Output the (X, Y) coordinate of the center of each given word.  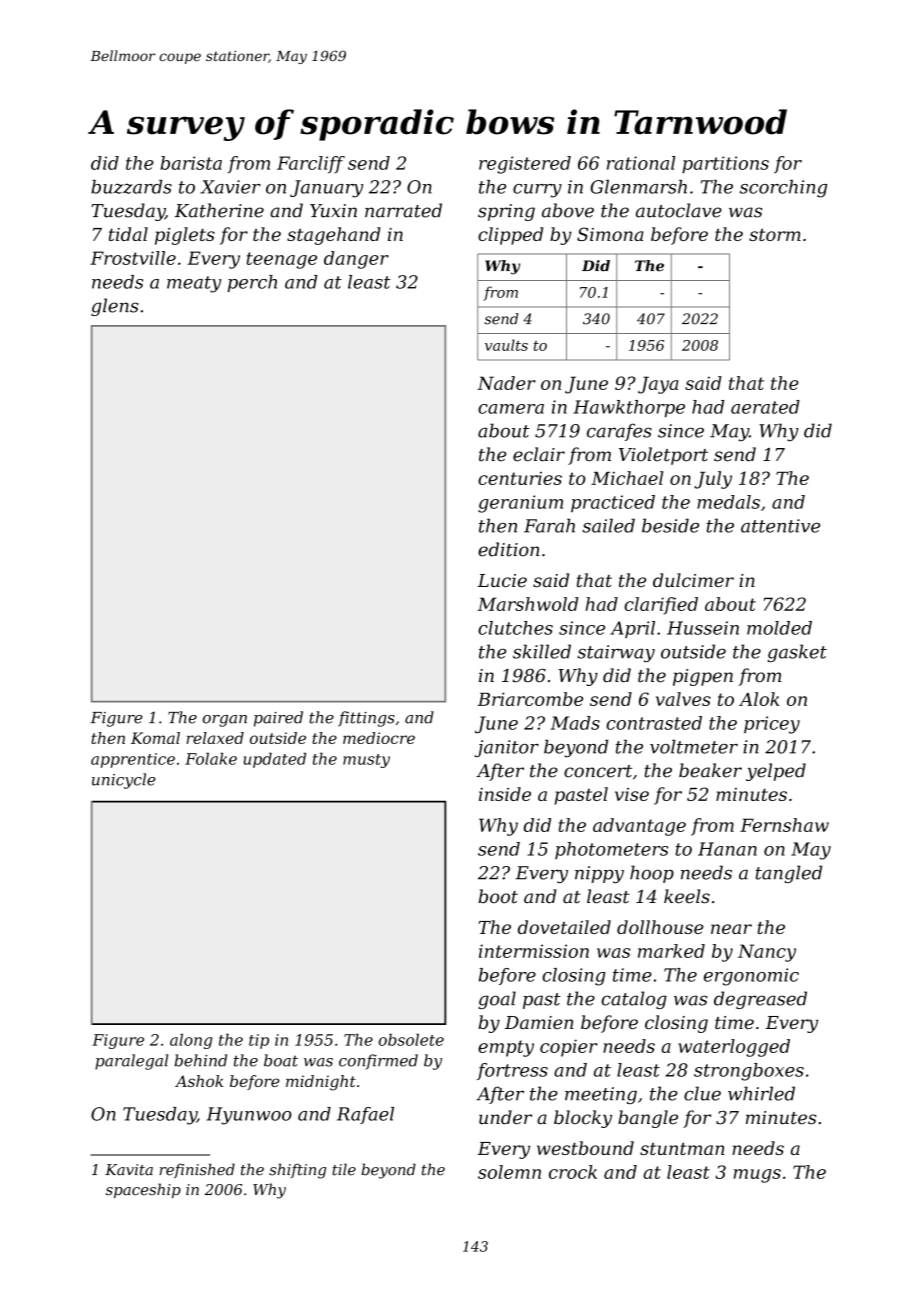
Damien (539, 1022)
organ (225, 721)
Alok (759, 699)
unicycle (124, 781)
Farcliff (311, 165)
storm (775, 234)
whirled (761, 1093)
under (505, 1117)
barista (191, 163)
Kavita (129, 1170)
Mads (575, 723)
